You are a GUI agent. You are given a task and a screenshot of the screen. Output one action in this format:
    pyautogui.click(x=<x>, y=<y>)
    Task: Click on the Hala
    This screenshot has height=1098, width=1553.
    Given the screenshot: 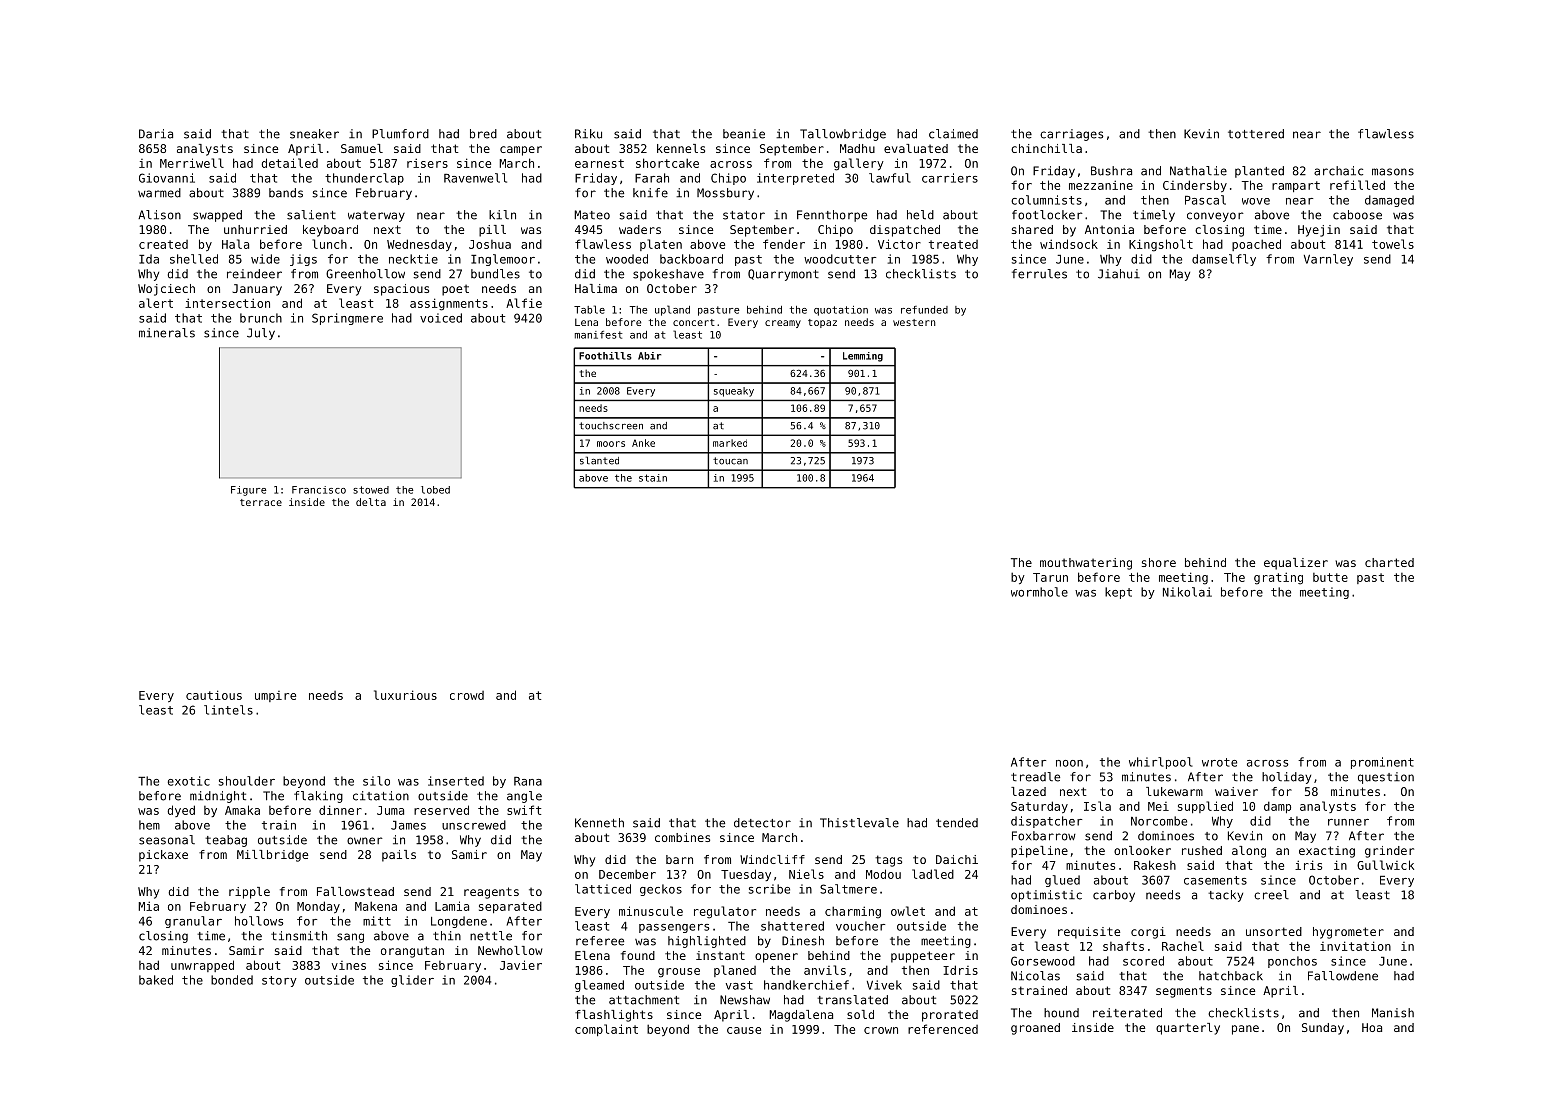 What is the action you would take?
    pyautogui.click(x=235, y=244)
